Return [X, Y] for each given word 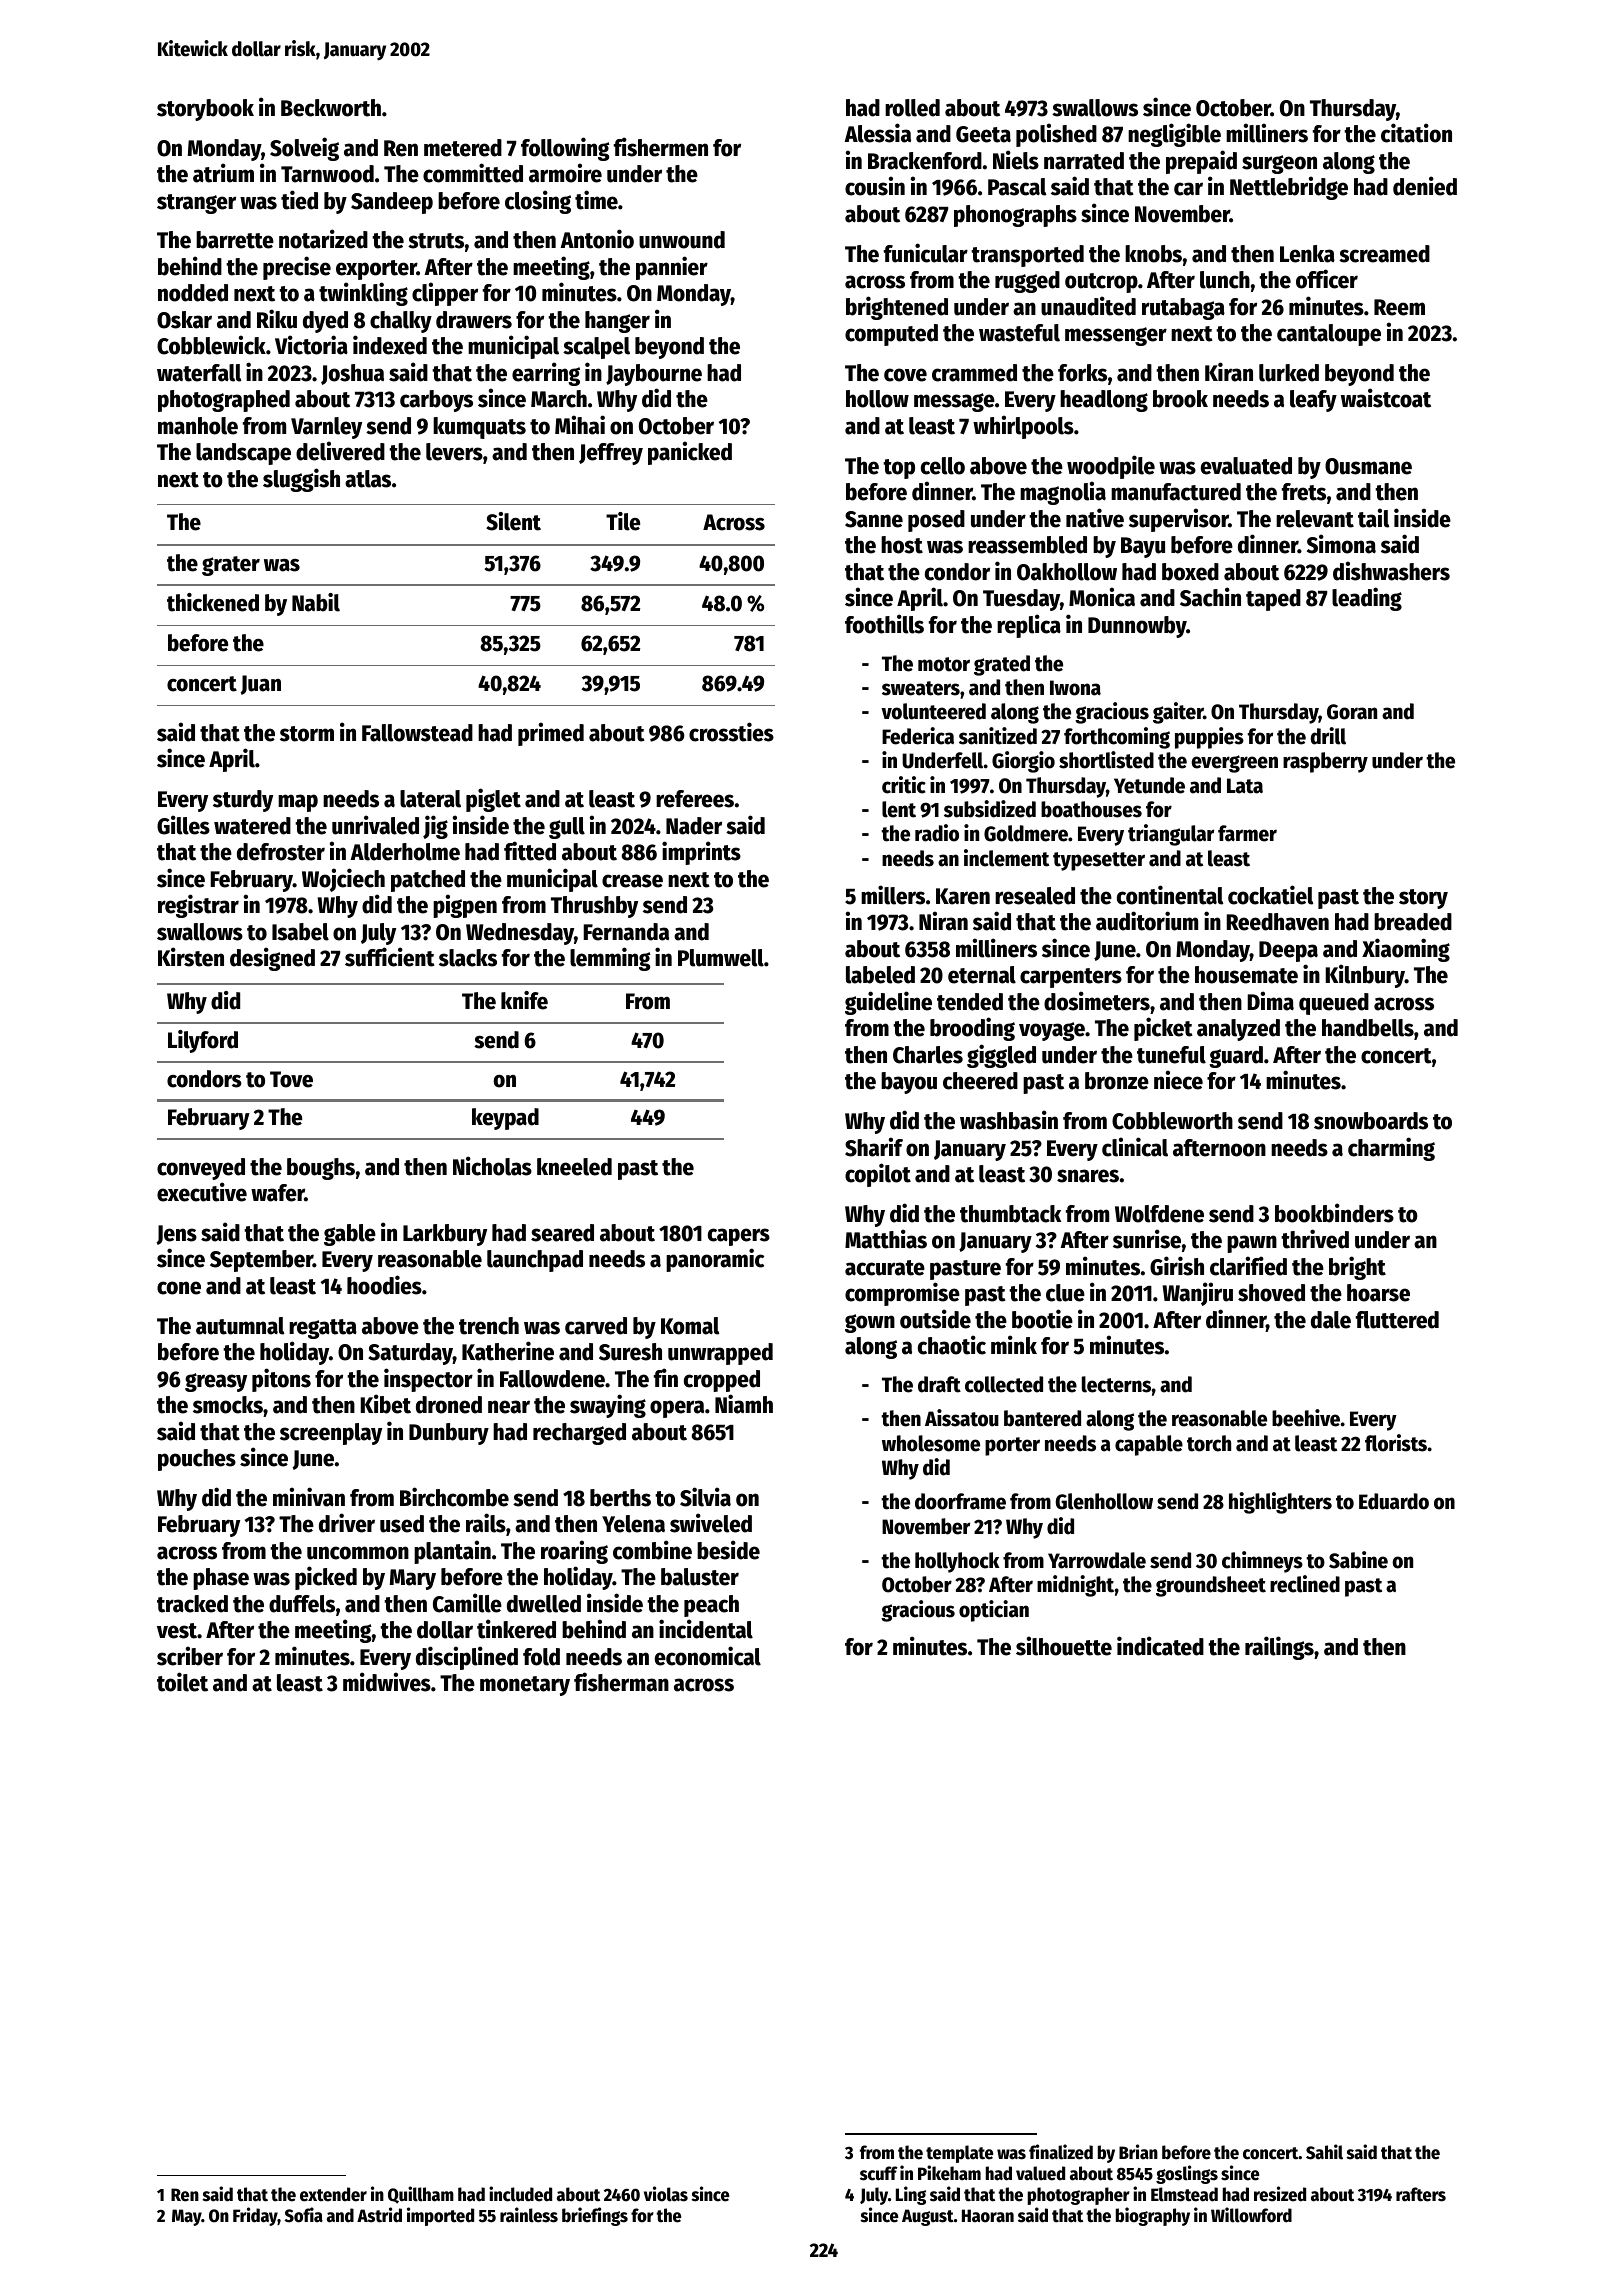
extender [333, 2194]
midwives [387, 1682]
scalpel [596, 348]
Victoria [311, 345]
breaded [1413, 922]
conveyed [201, 1169]
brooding [972, 1029]
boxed [1190, 572]
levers [454, 452]
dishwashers [1391, 571]
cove [905, 375]
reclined [1305, 1584]
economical [708, 1656]
